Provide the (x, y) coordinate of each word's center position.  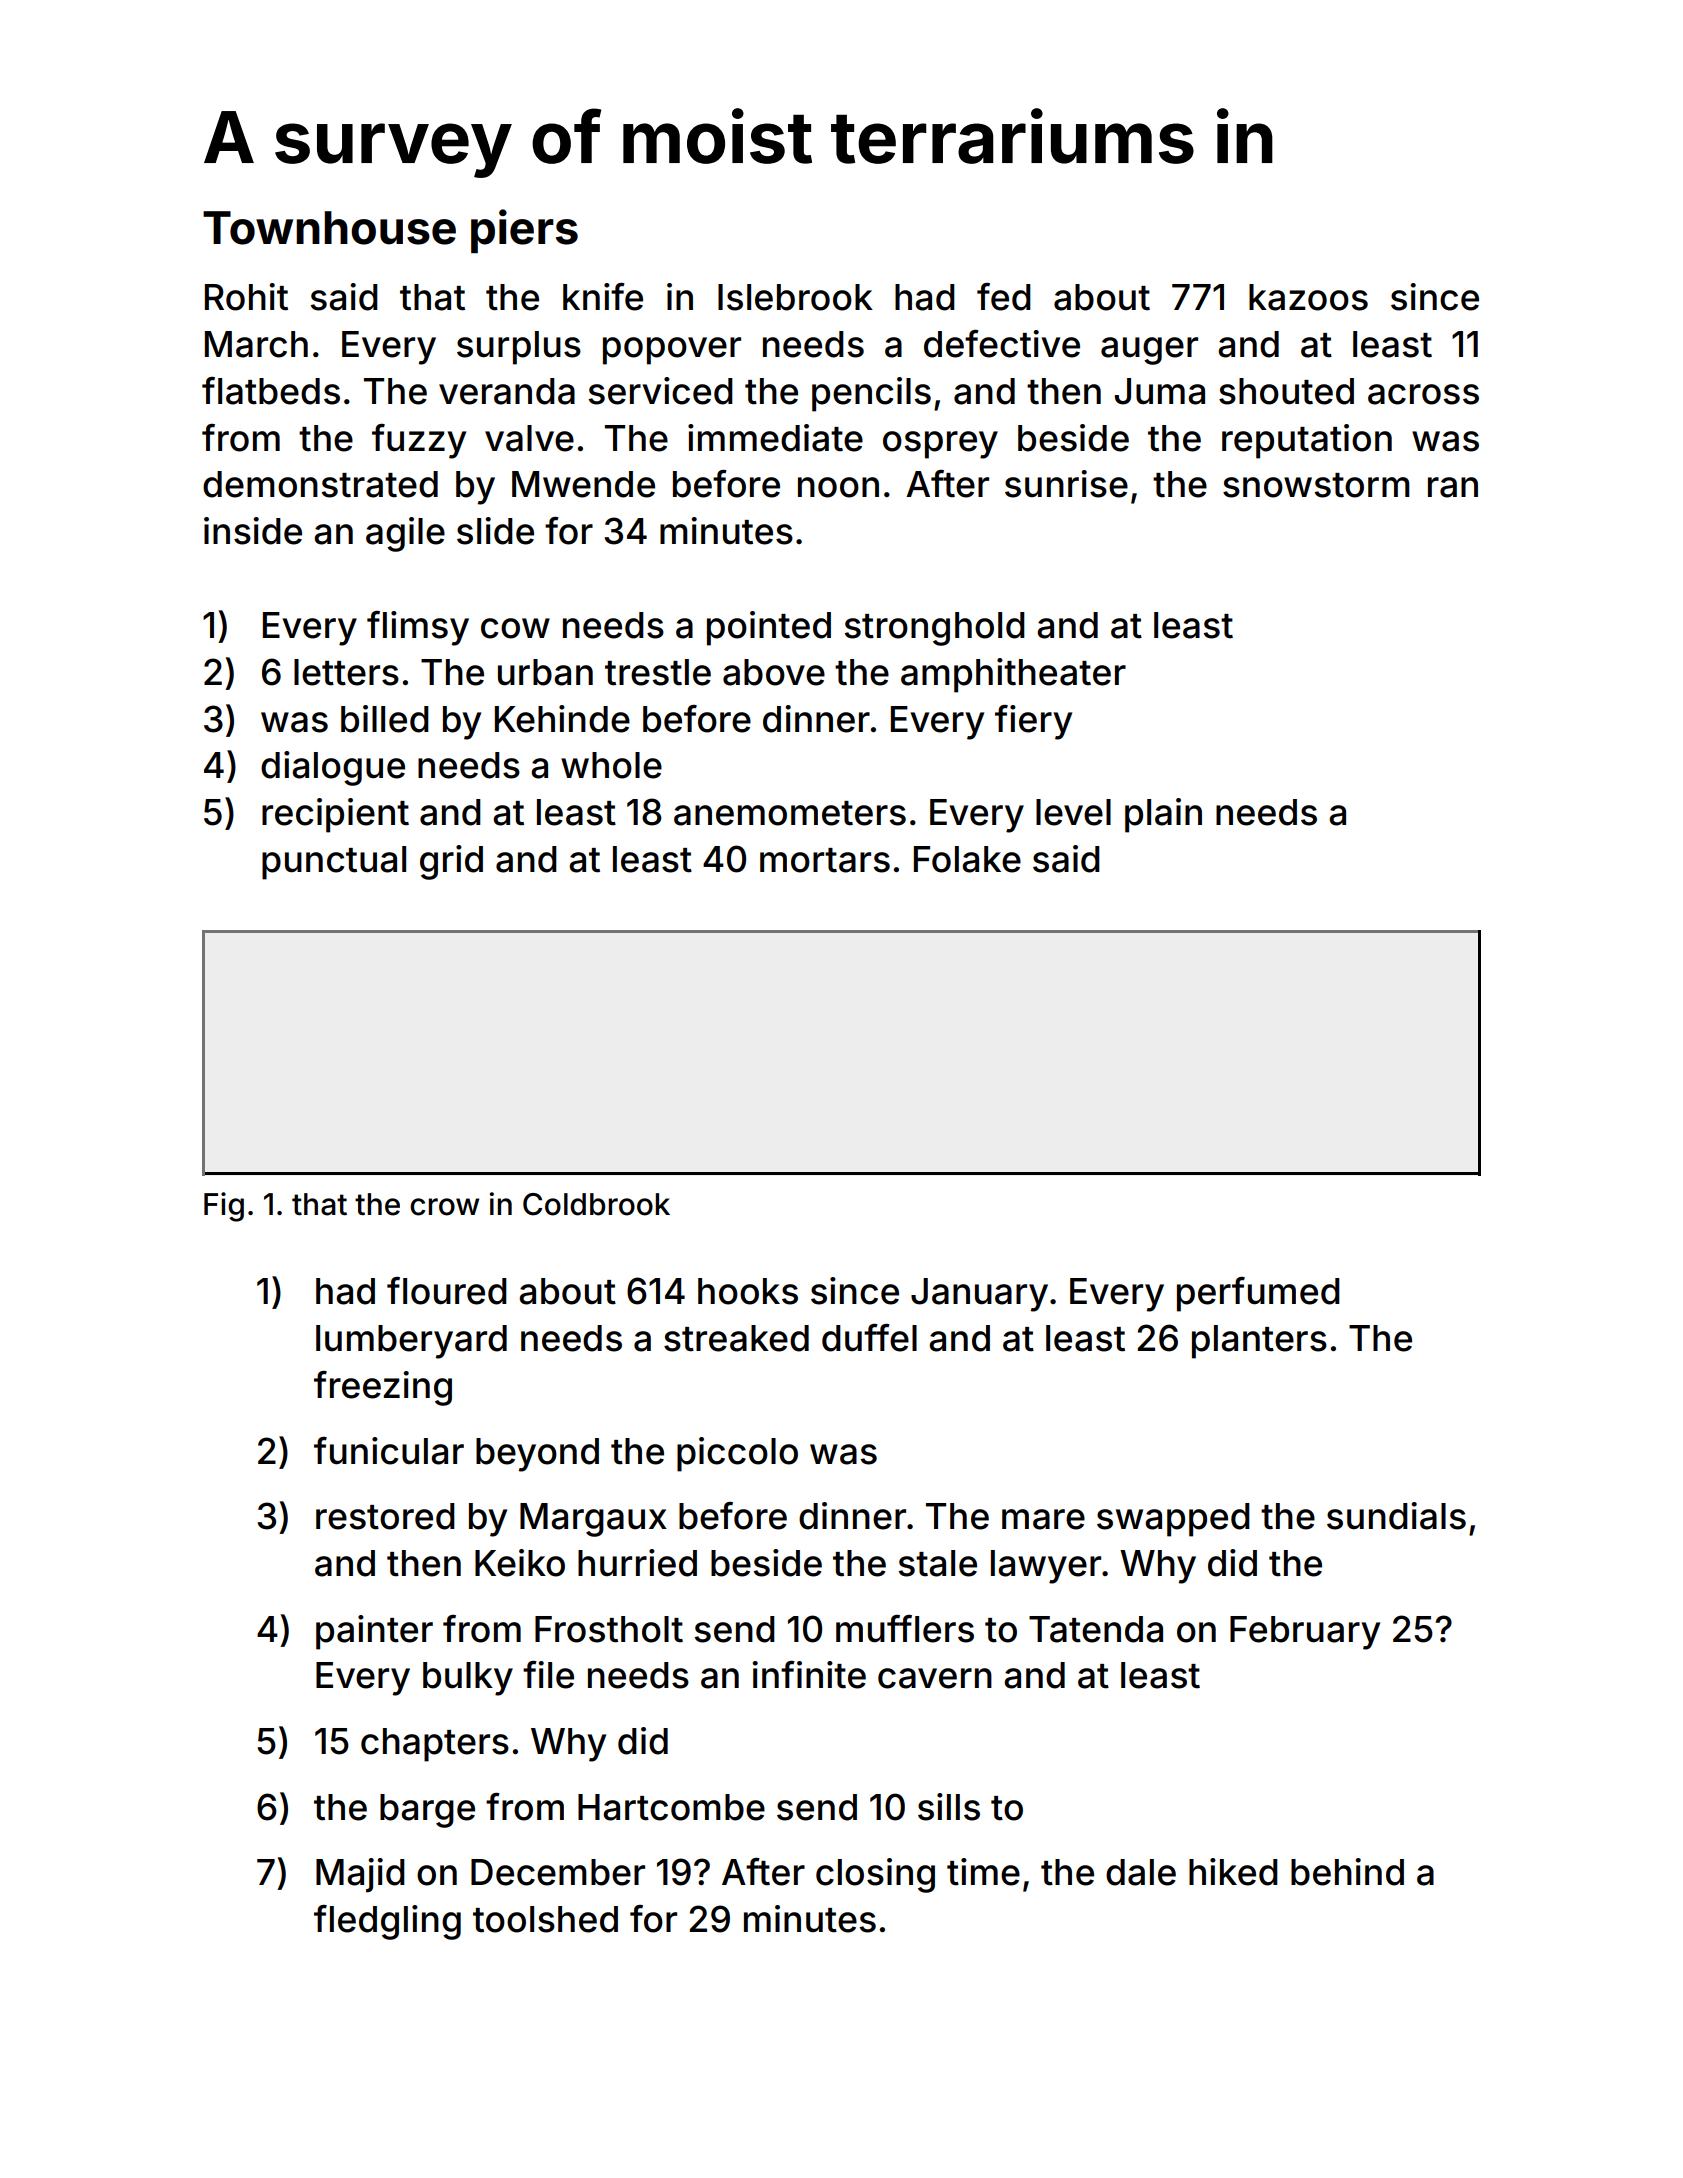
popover (672, 351)
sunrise (1066, 484)
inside (253, 531)
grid (451, 862)
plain (1163, 815)
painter (374, 1632)
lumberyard (411, 1342)
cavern (935, 1678)
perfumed (1258, 1294)
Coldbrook (596, 1204)
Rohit (246, 297)
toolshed (545, 1919)
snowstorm (1316, 485)
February (1305, 1633)
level (1073, 812)
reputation (1307, 441)
